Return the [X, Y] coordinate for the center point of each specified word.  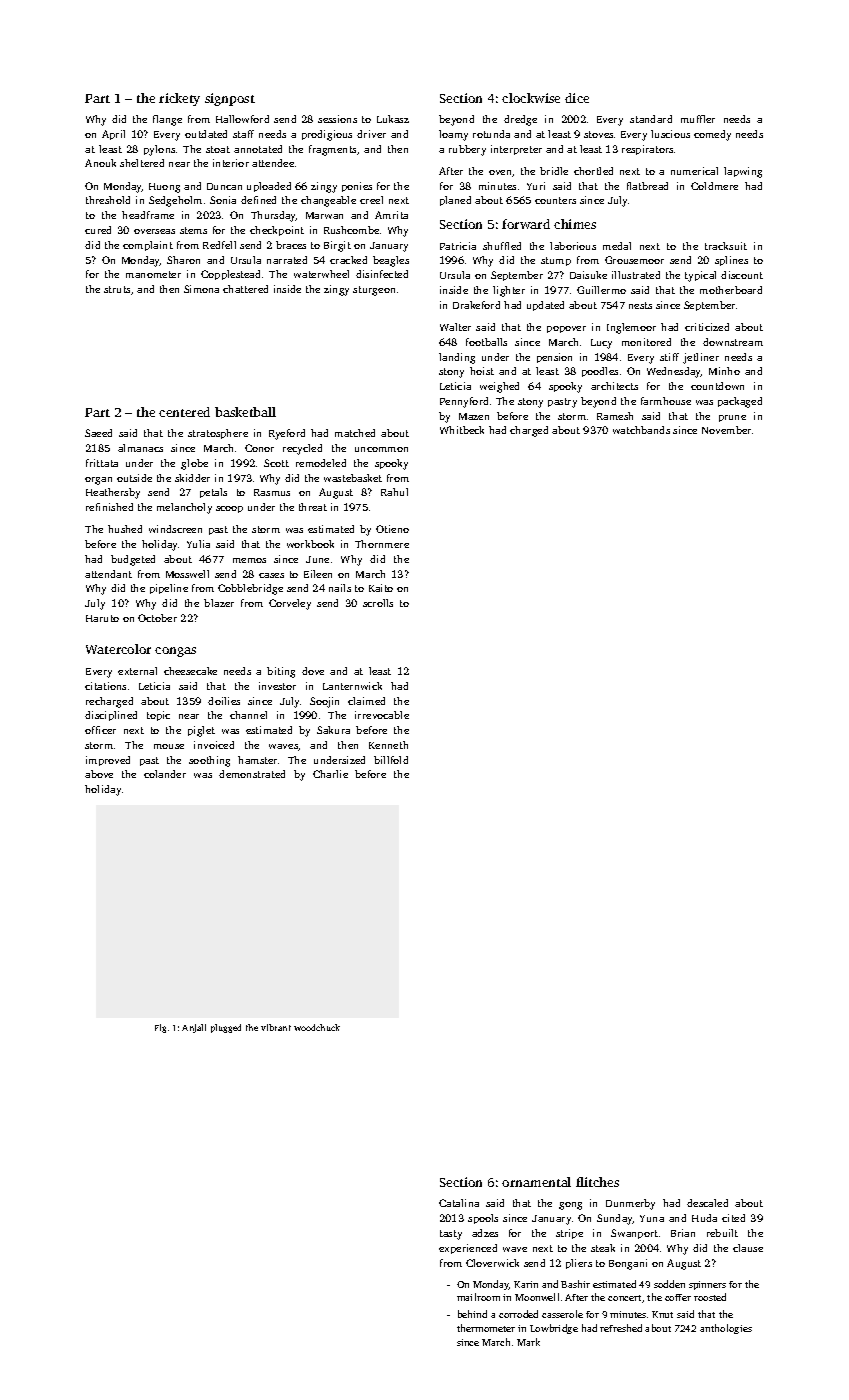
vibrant [276, 1027]
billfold [391, 760]
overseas [154, 231]
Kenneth [388, 745]
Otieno [392, 529]
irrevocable [382, 715]
